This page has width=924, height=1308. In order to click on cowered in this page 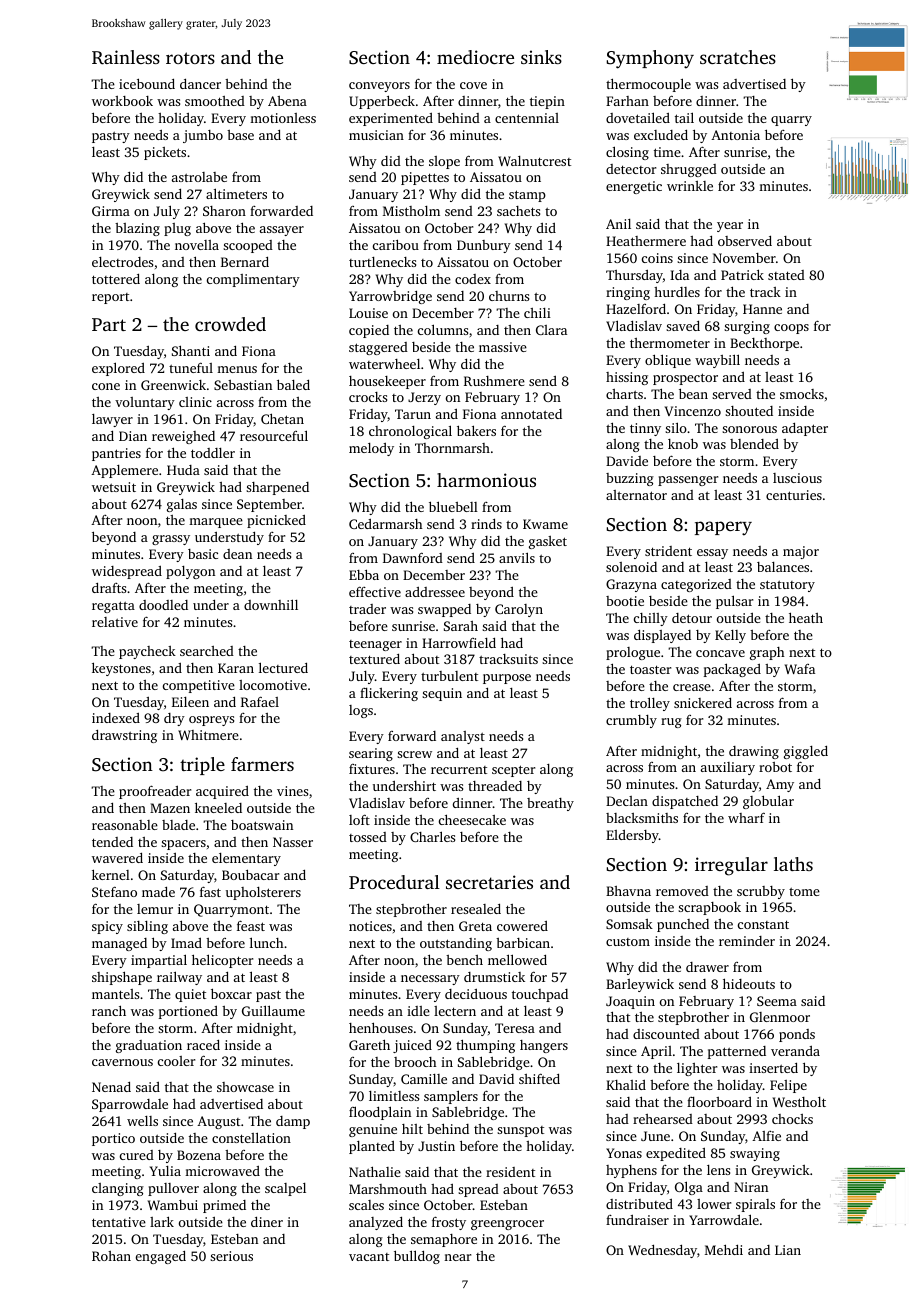, I will do `click(522, 926)`.
